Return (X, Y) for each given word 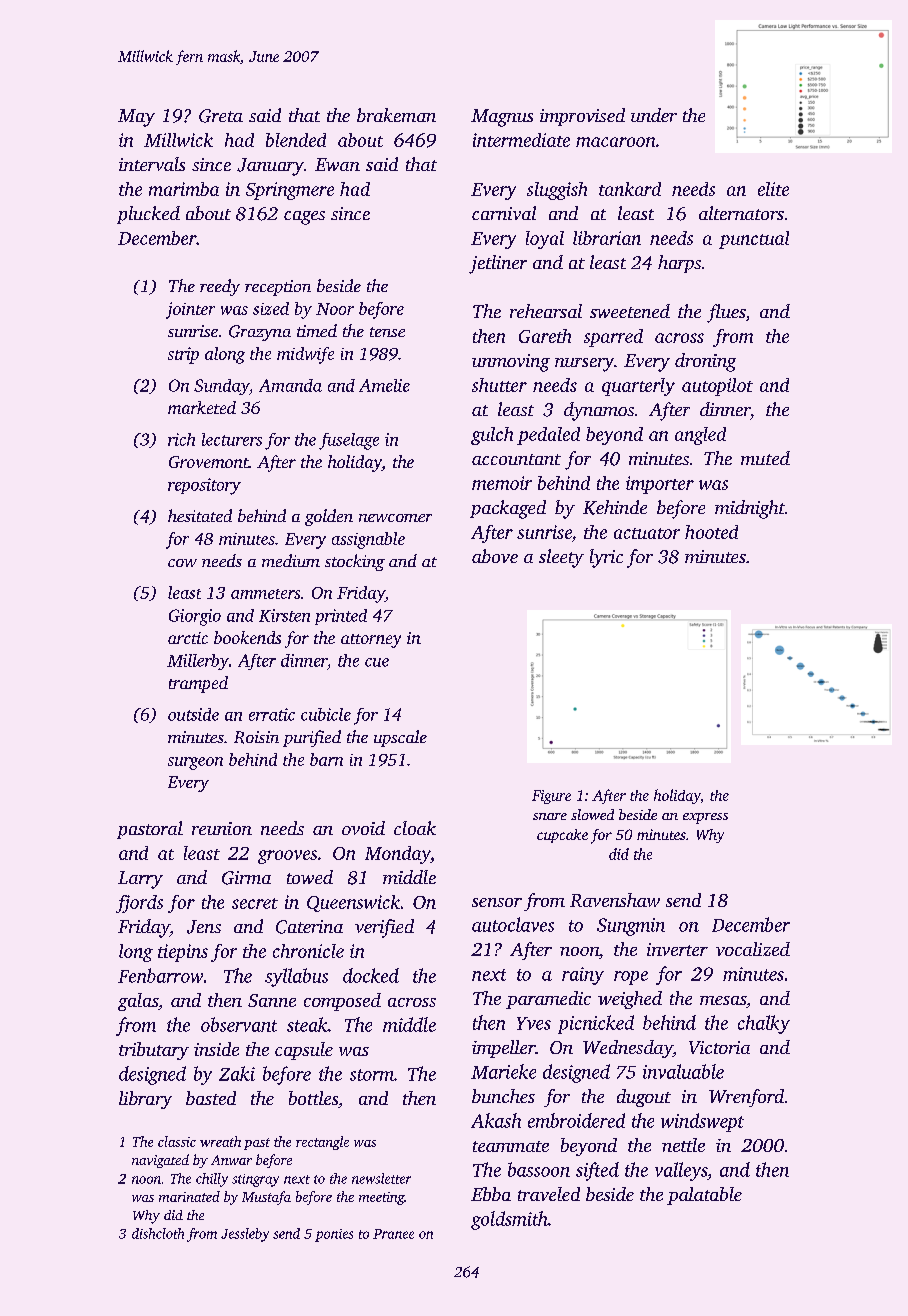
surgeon (195, 763)
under (654, 115)
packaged (508, 509)
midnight (750, 509)
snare (550, 816)
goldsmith (509, 1220)
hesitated (200, 515)
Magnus (502, 118)
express (705, 818)
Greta (221, 116)
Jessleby (245, 1235)
